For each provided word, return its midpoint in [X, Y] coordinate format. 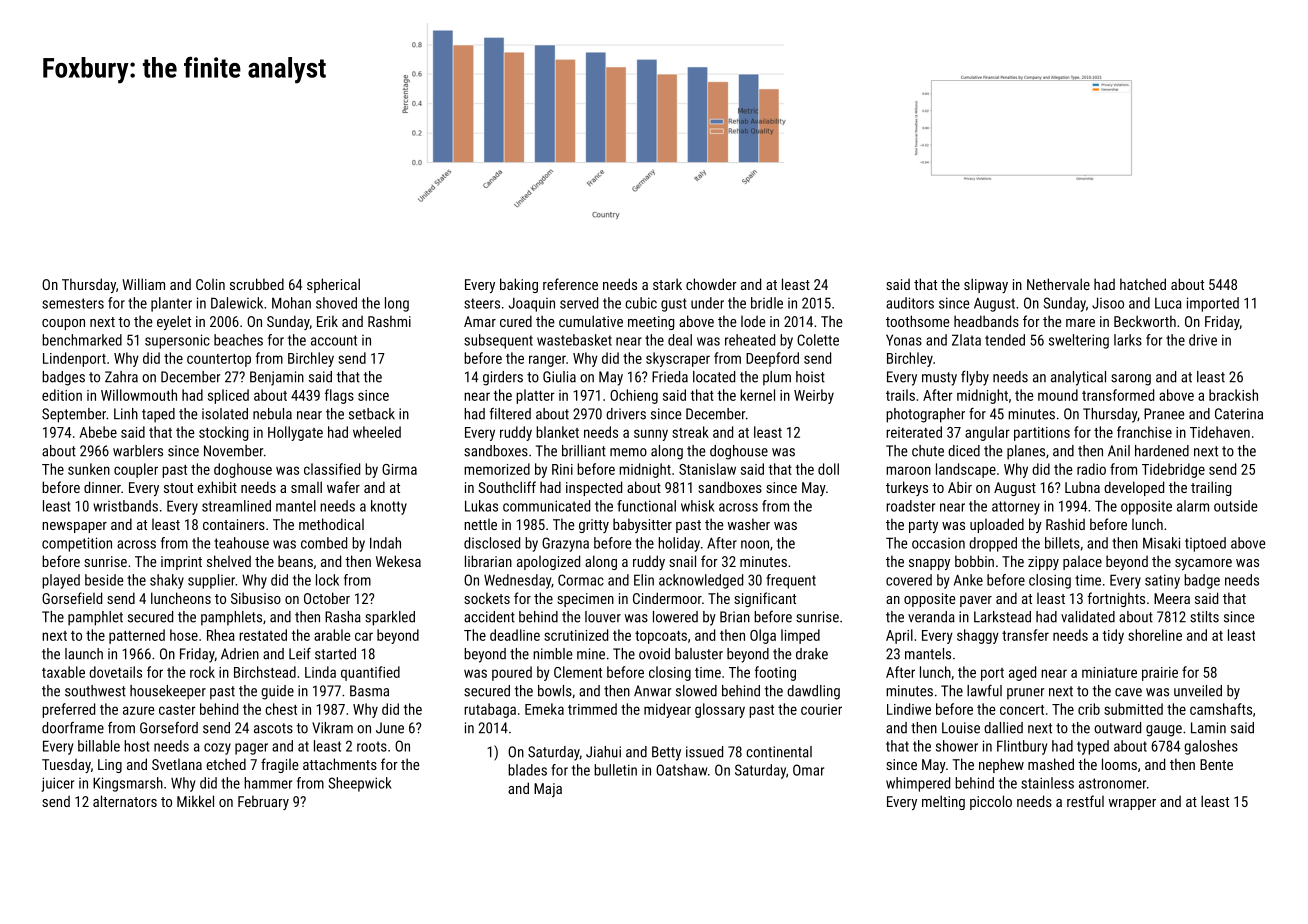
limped [800, 636]
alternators [125, 801]
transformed [1118, 395]
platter [535, 396]
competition [77, 544]
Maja [548, 790]
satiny [1162, 581]
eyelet [174, 322]
